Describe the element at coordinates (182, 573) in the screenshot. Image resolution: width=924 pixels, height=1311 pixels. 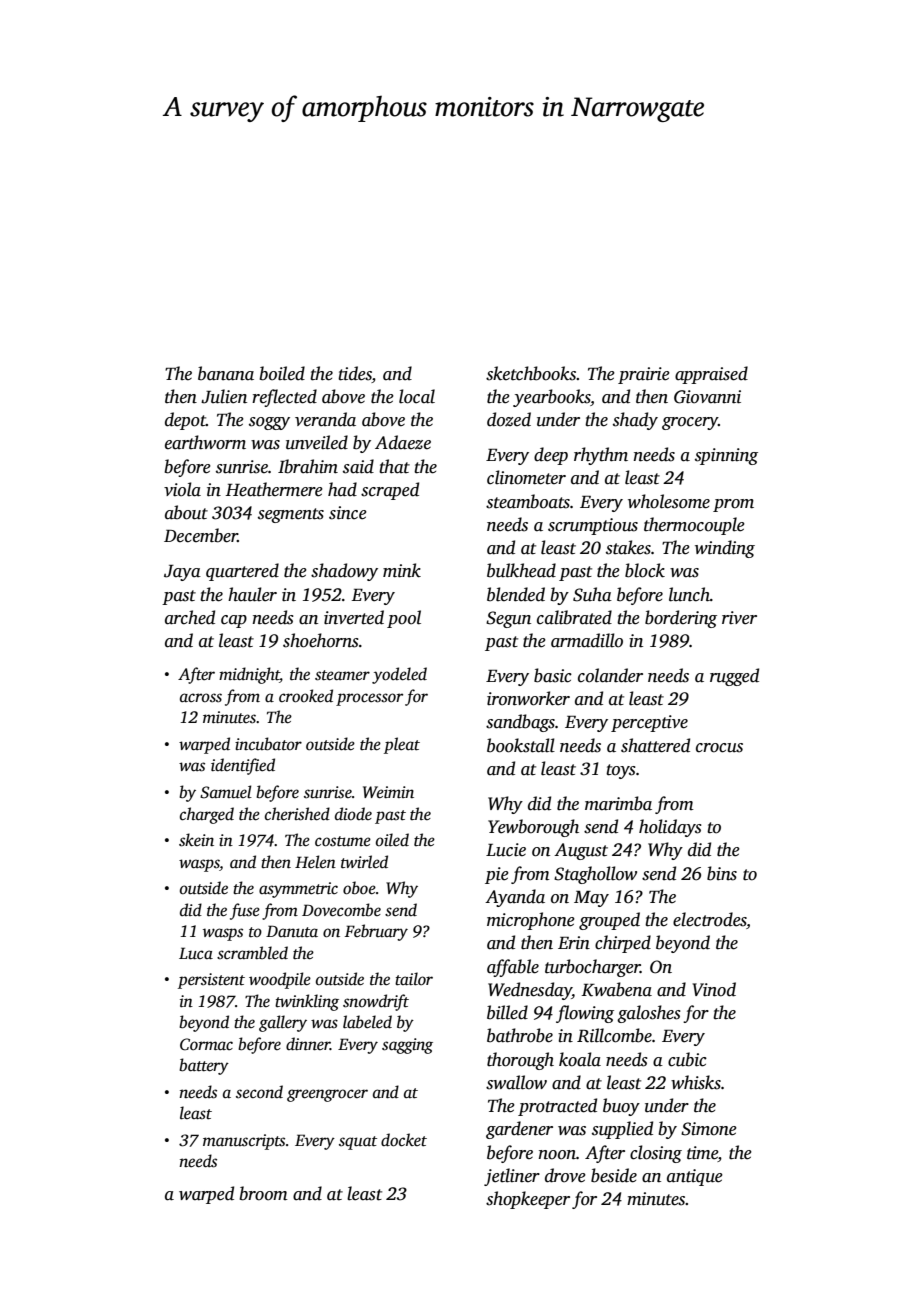
I see `Jaya` at that location.
